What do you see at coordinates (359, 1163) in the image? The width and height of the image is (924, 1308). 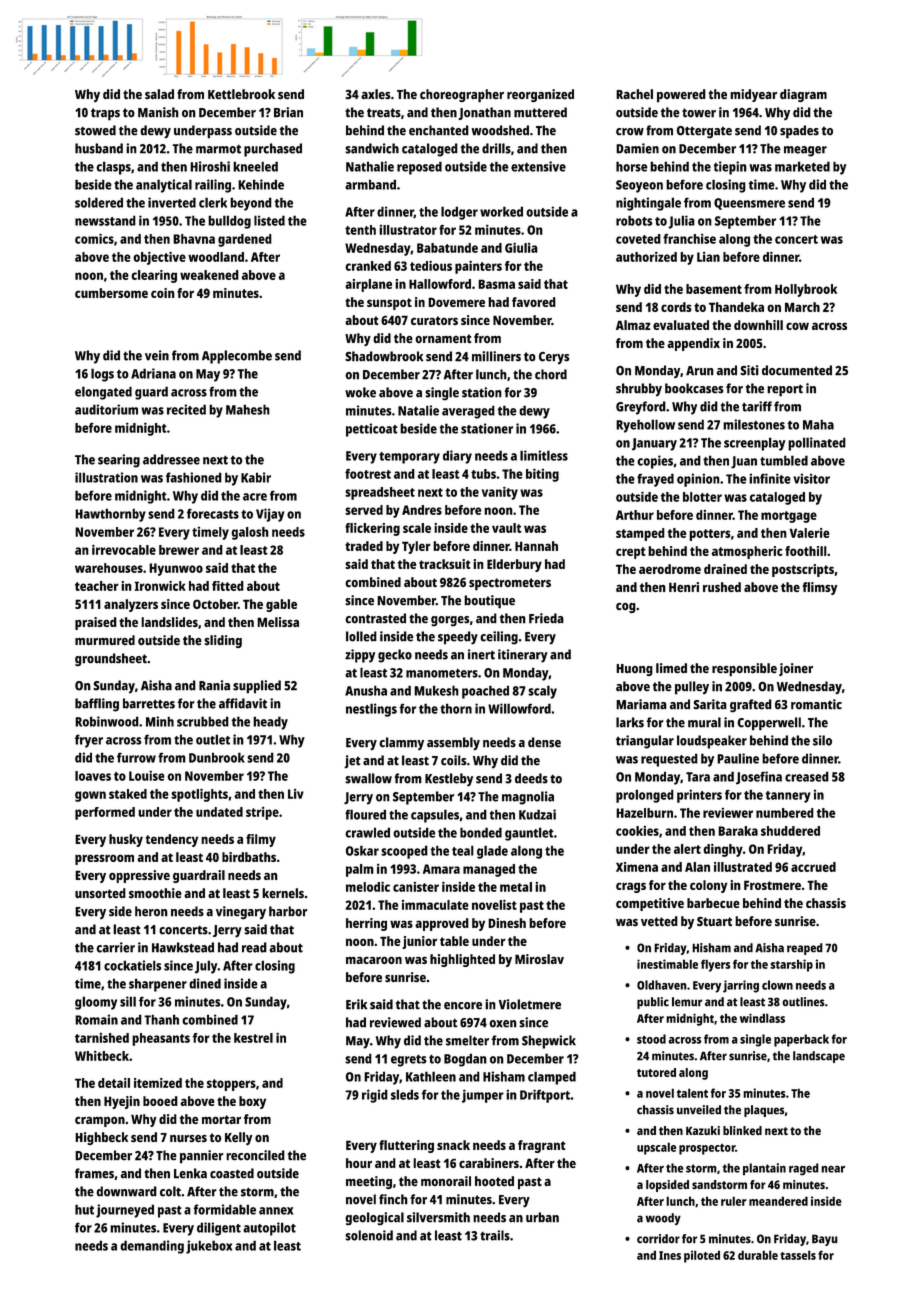 I see `hour` at bounding box center [359, 1163].
